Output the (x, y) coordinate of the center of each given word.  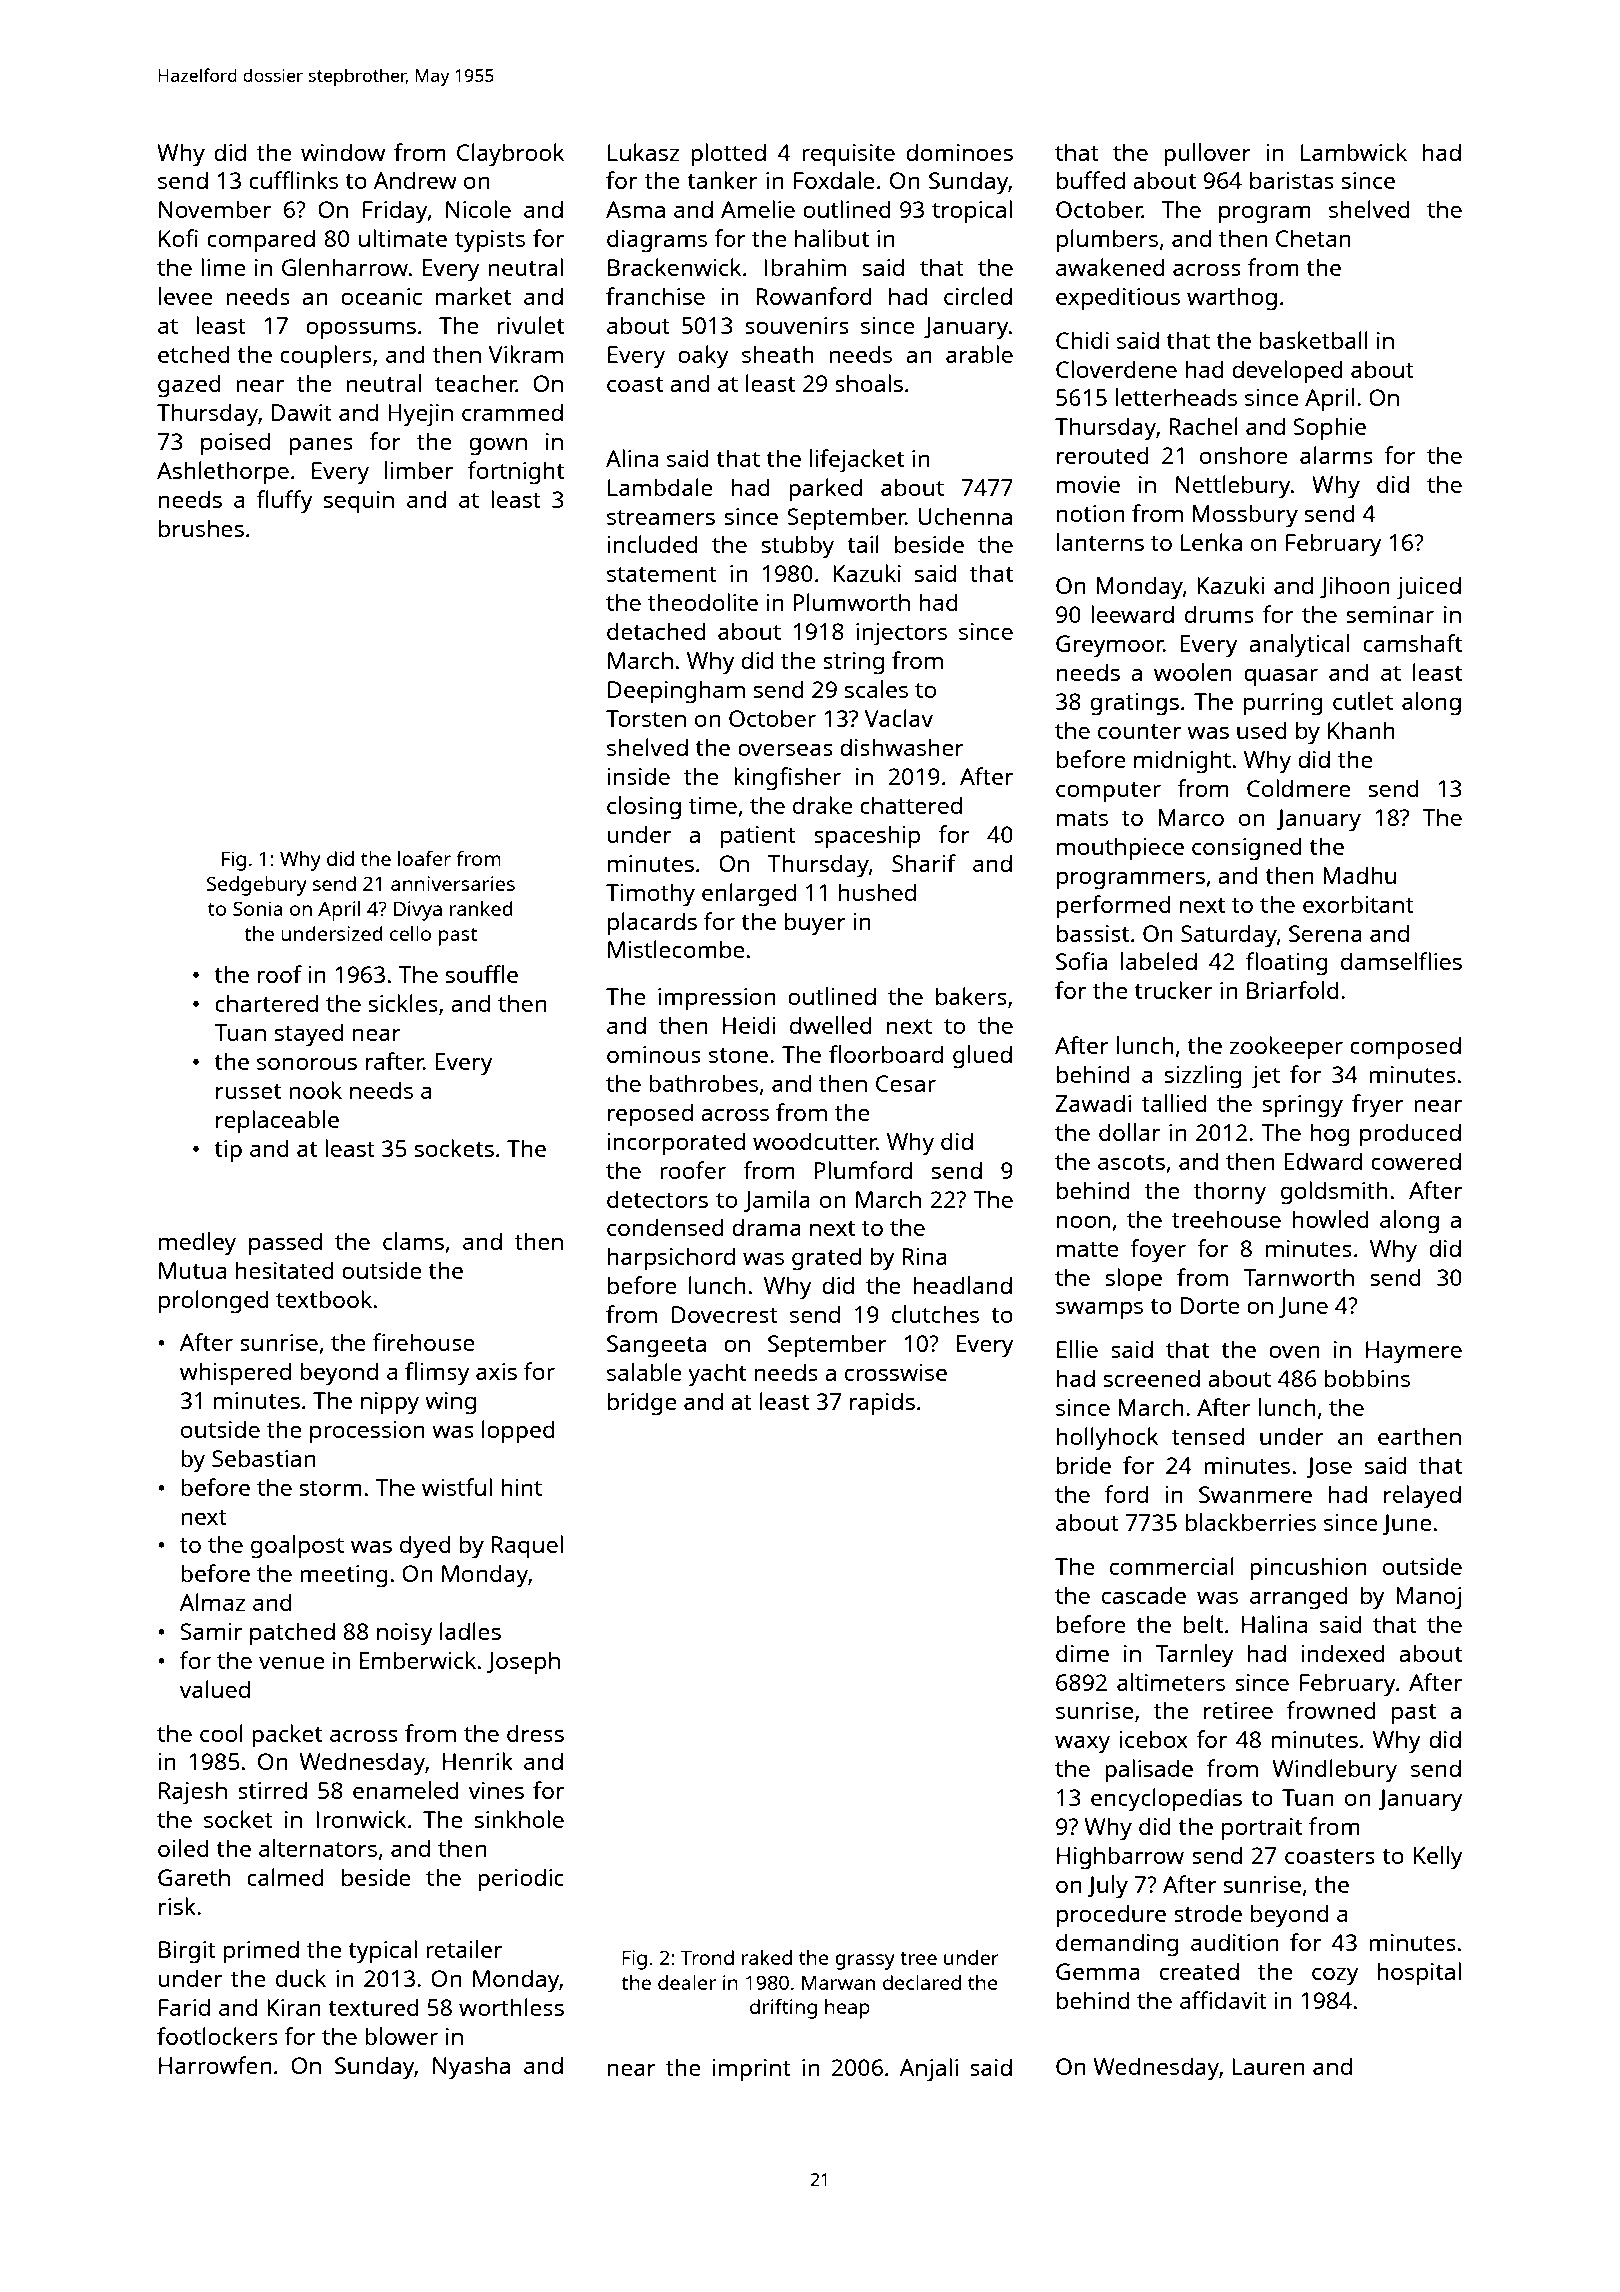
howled (1331, 1219)
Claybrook (510, 155)
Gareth (194, 1877)
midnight (1182, 762)
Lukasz (643, 152)
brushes (201, 528)
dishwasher (902, 747)
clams (413, 1241)
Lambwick (1354, 152)
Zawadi (1093, 1103)
